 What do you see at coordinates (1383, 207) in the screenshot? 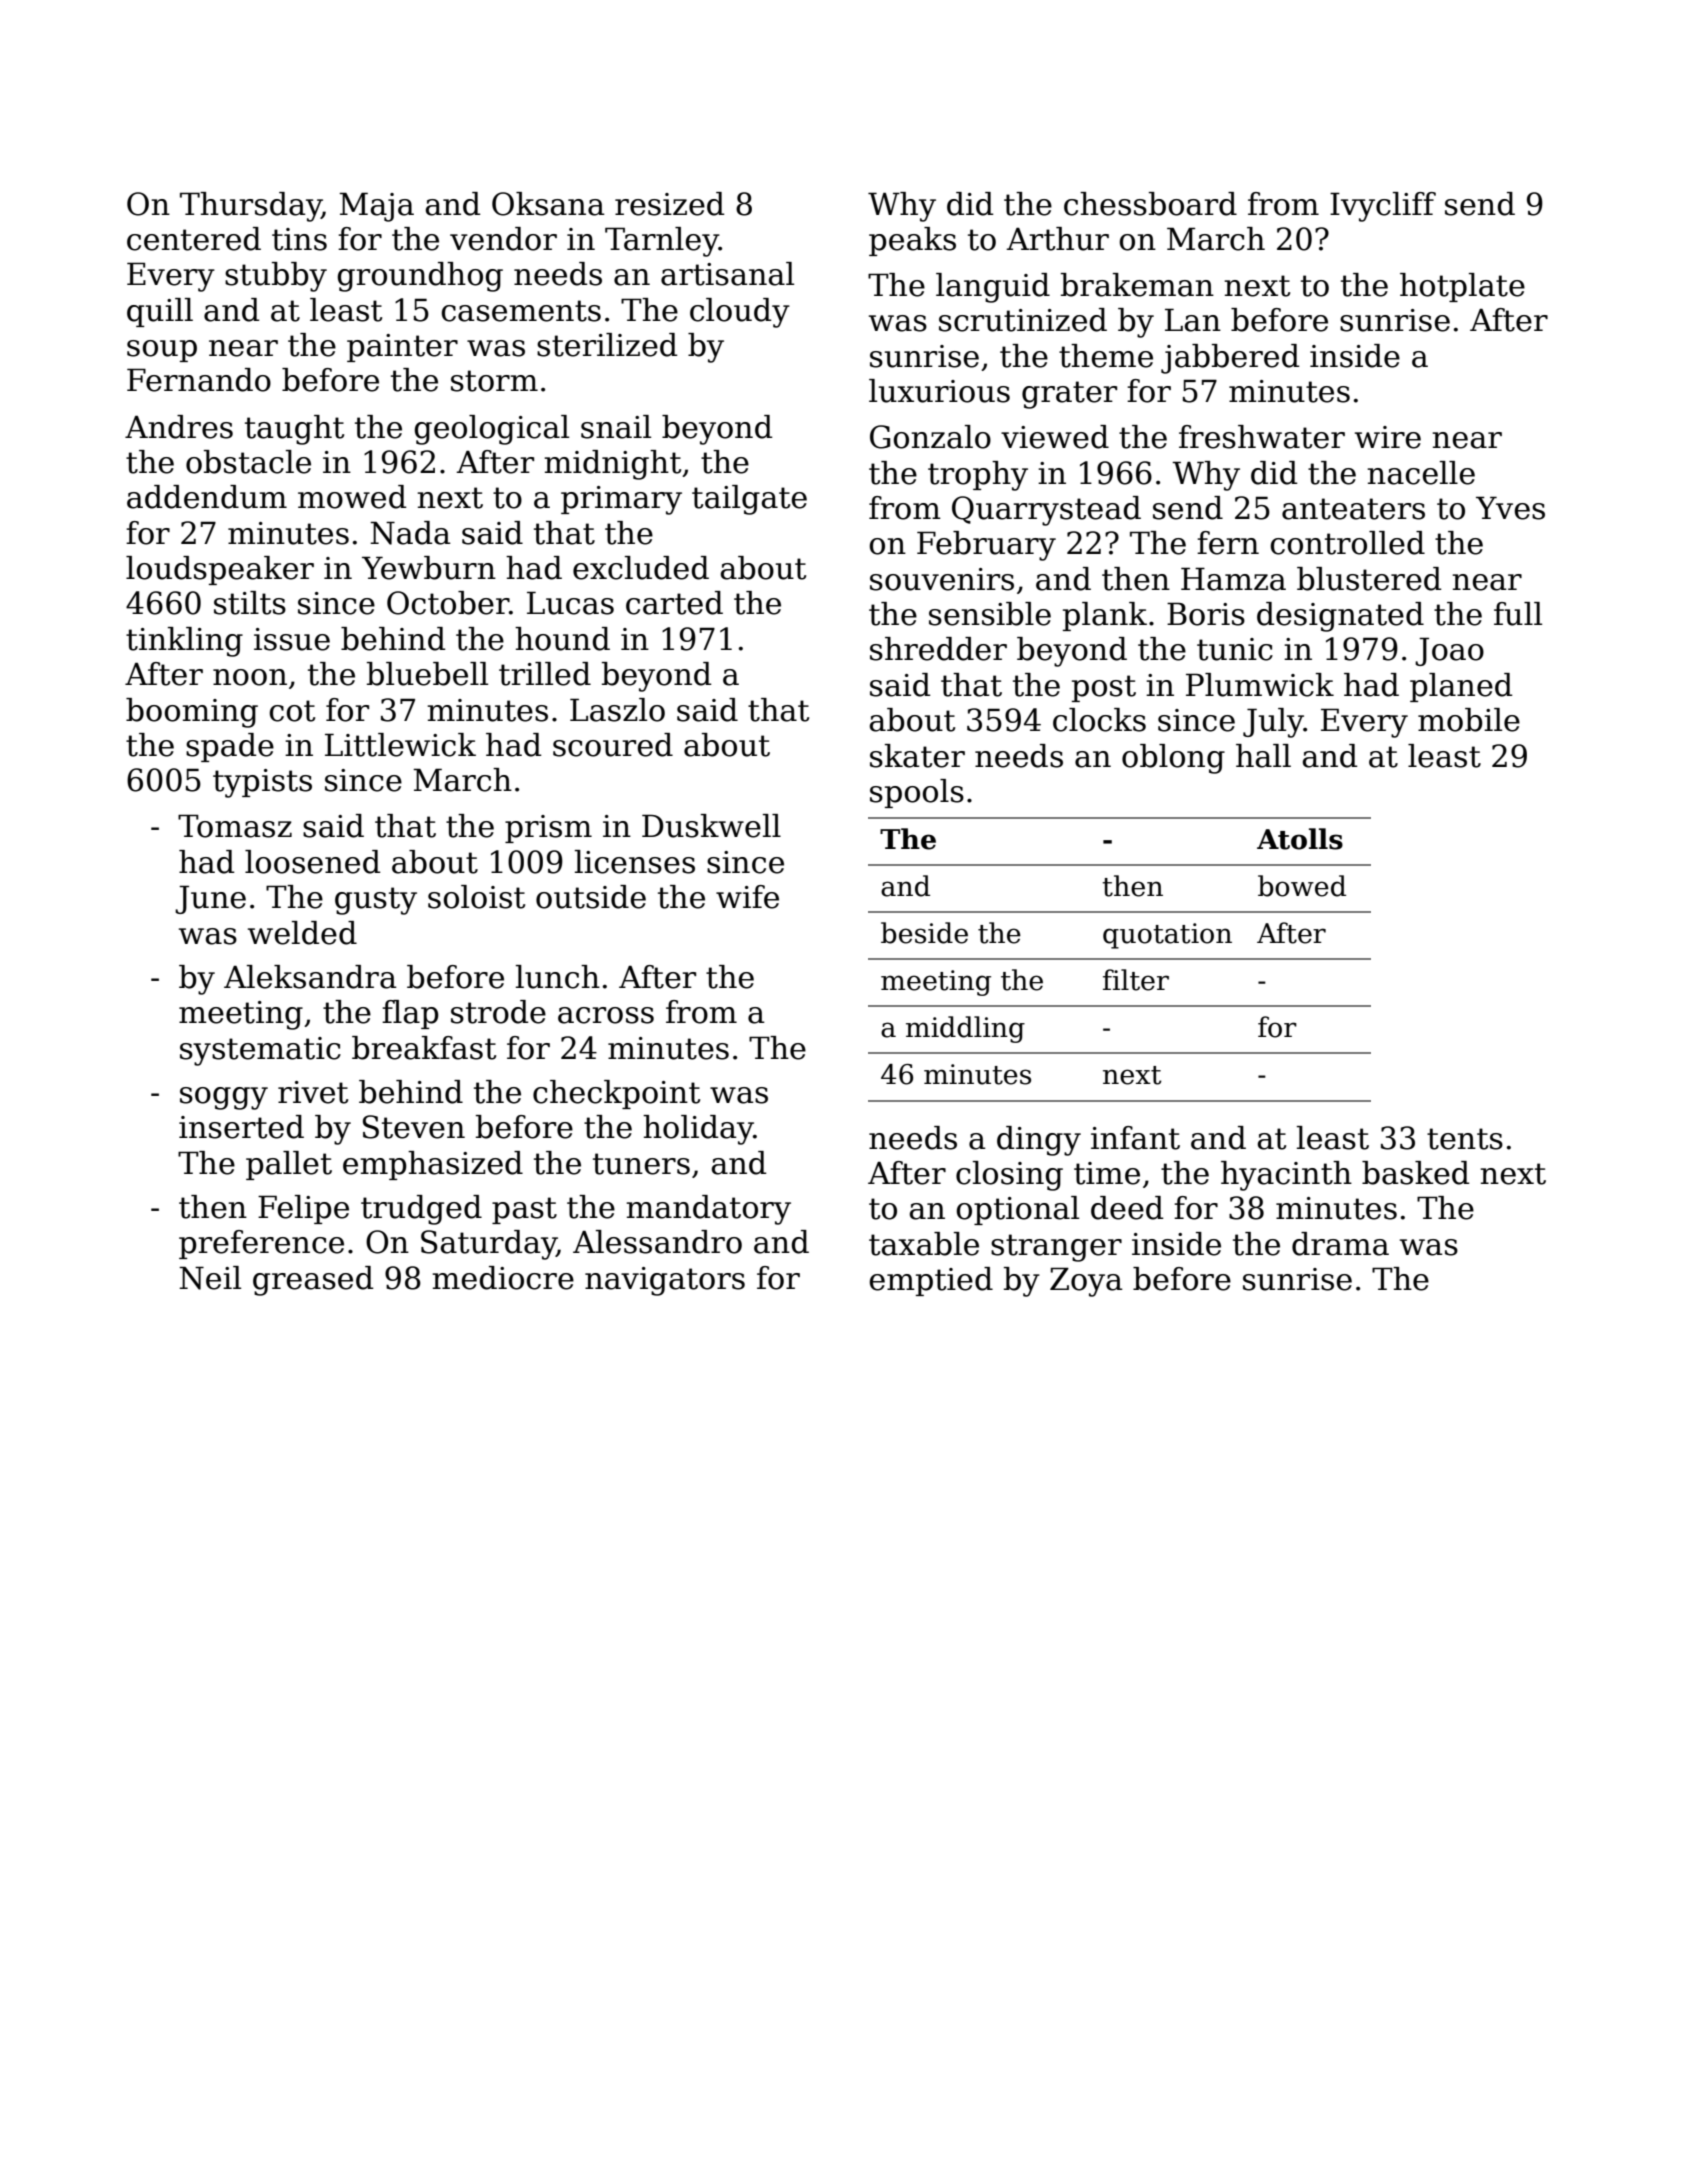
I see `Ivycliff` at bounding box center [1383, 207].
